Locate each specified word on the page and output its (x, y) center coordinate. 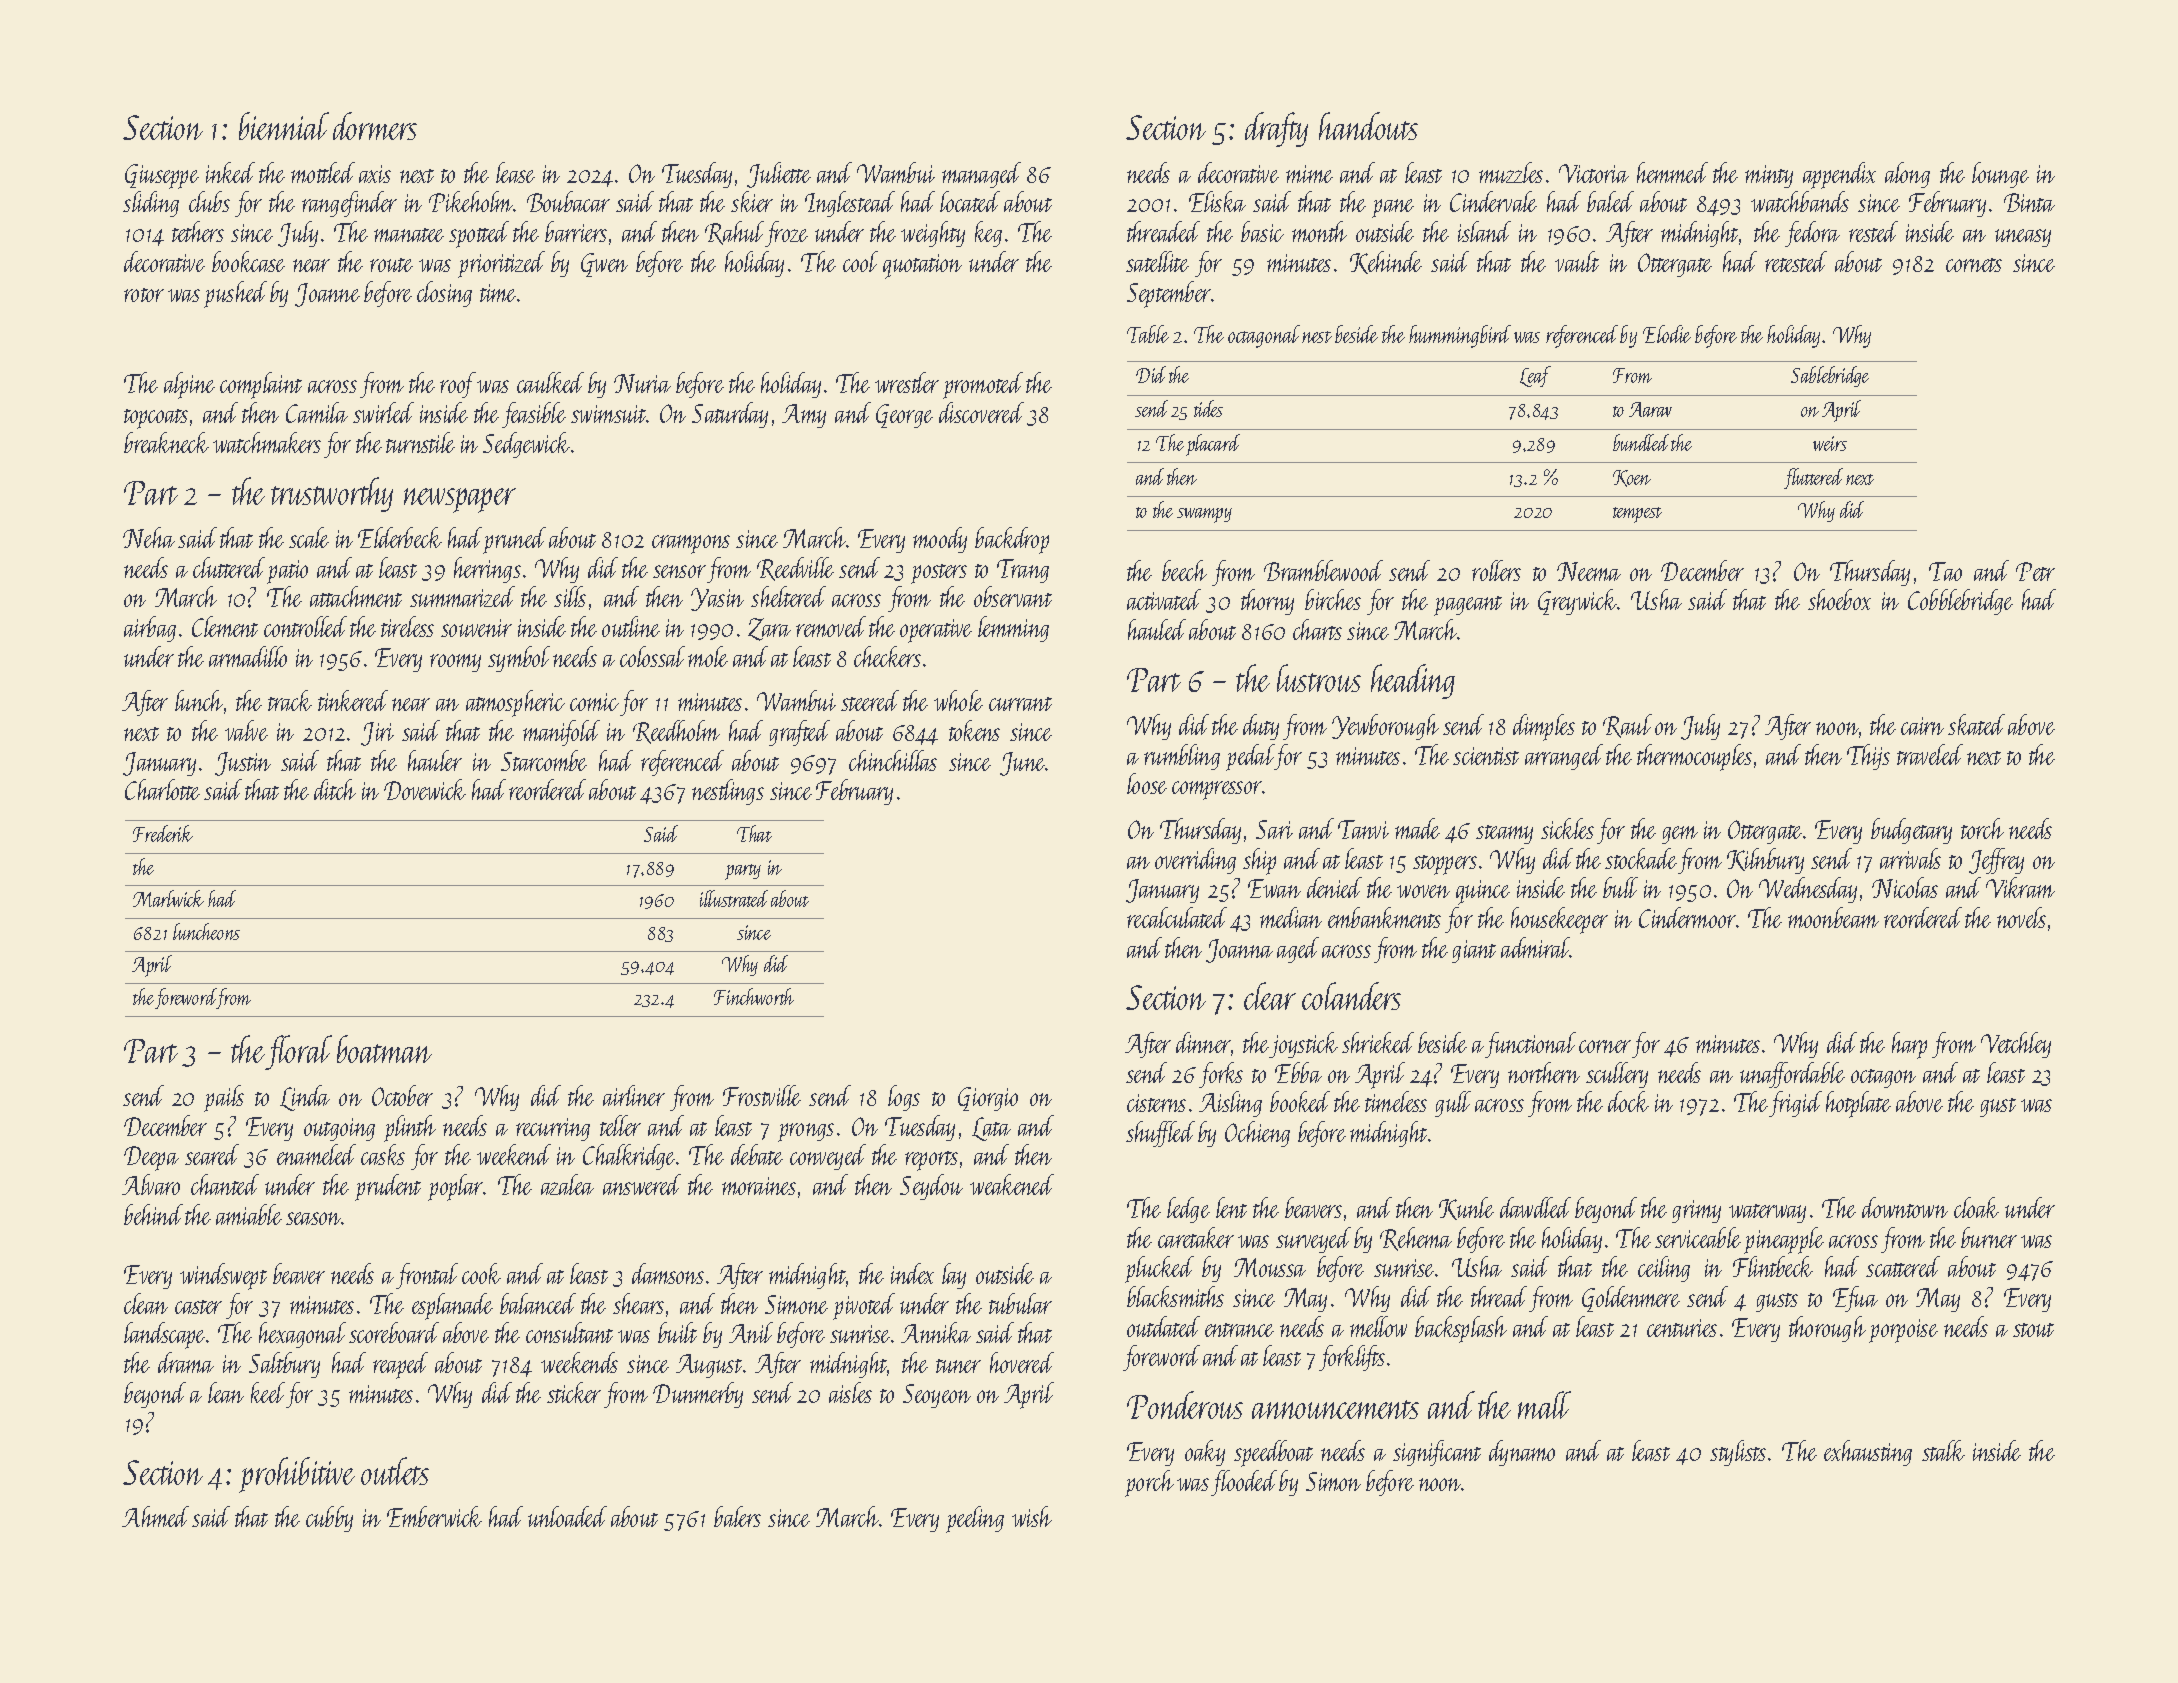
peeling (975, 1519)
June (1023, 764)
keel (268, 1392)
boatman (384, 1049)
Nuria (642, 383)
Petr (2035, 571)
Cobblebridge (1960, 602)
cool (860, 261)
